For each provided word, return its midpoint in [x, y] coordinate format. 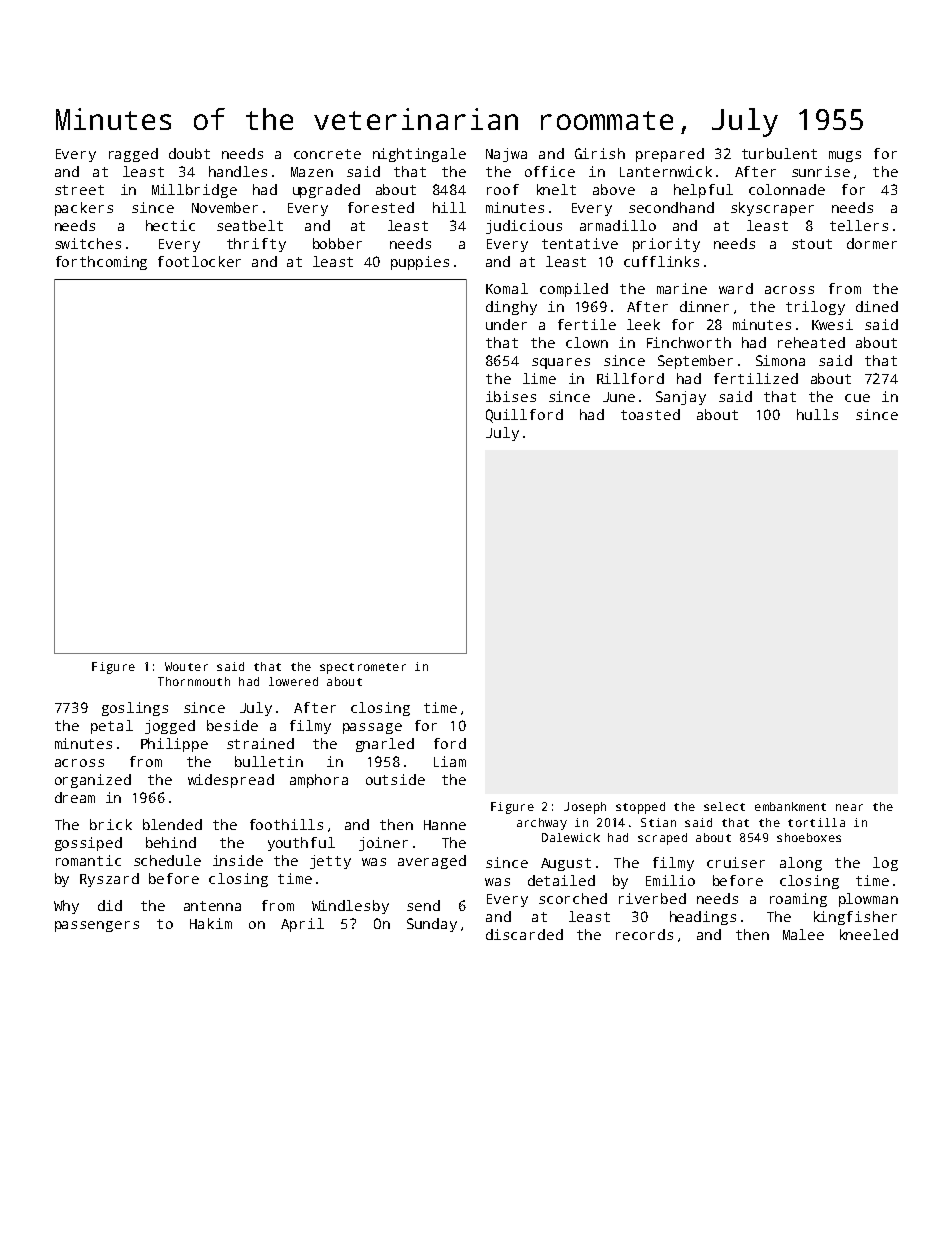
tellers [859, 225]
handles [238, 171]
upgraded [326, 191]
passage [372, 728]
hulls [817, 414]
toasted [650, 414]
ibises [511, 396]
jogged [170, 727]
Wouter [186, 666]
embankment [790, 806]
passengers [97, 926]
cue [857, 398]
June [619, 397]
